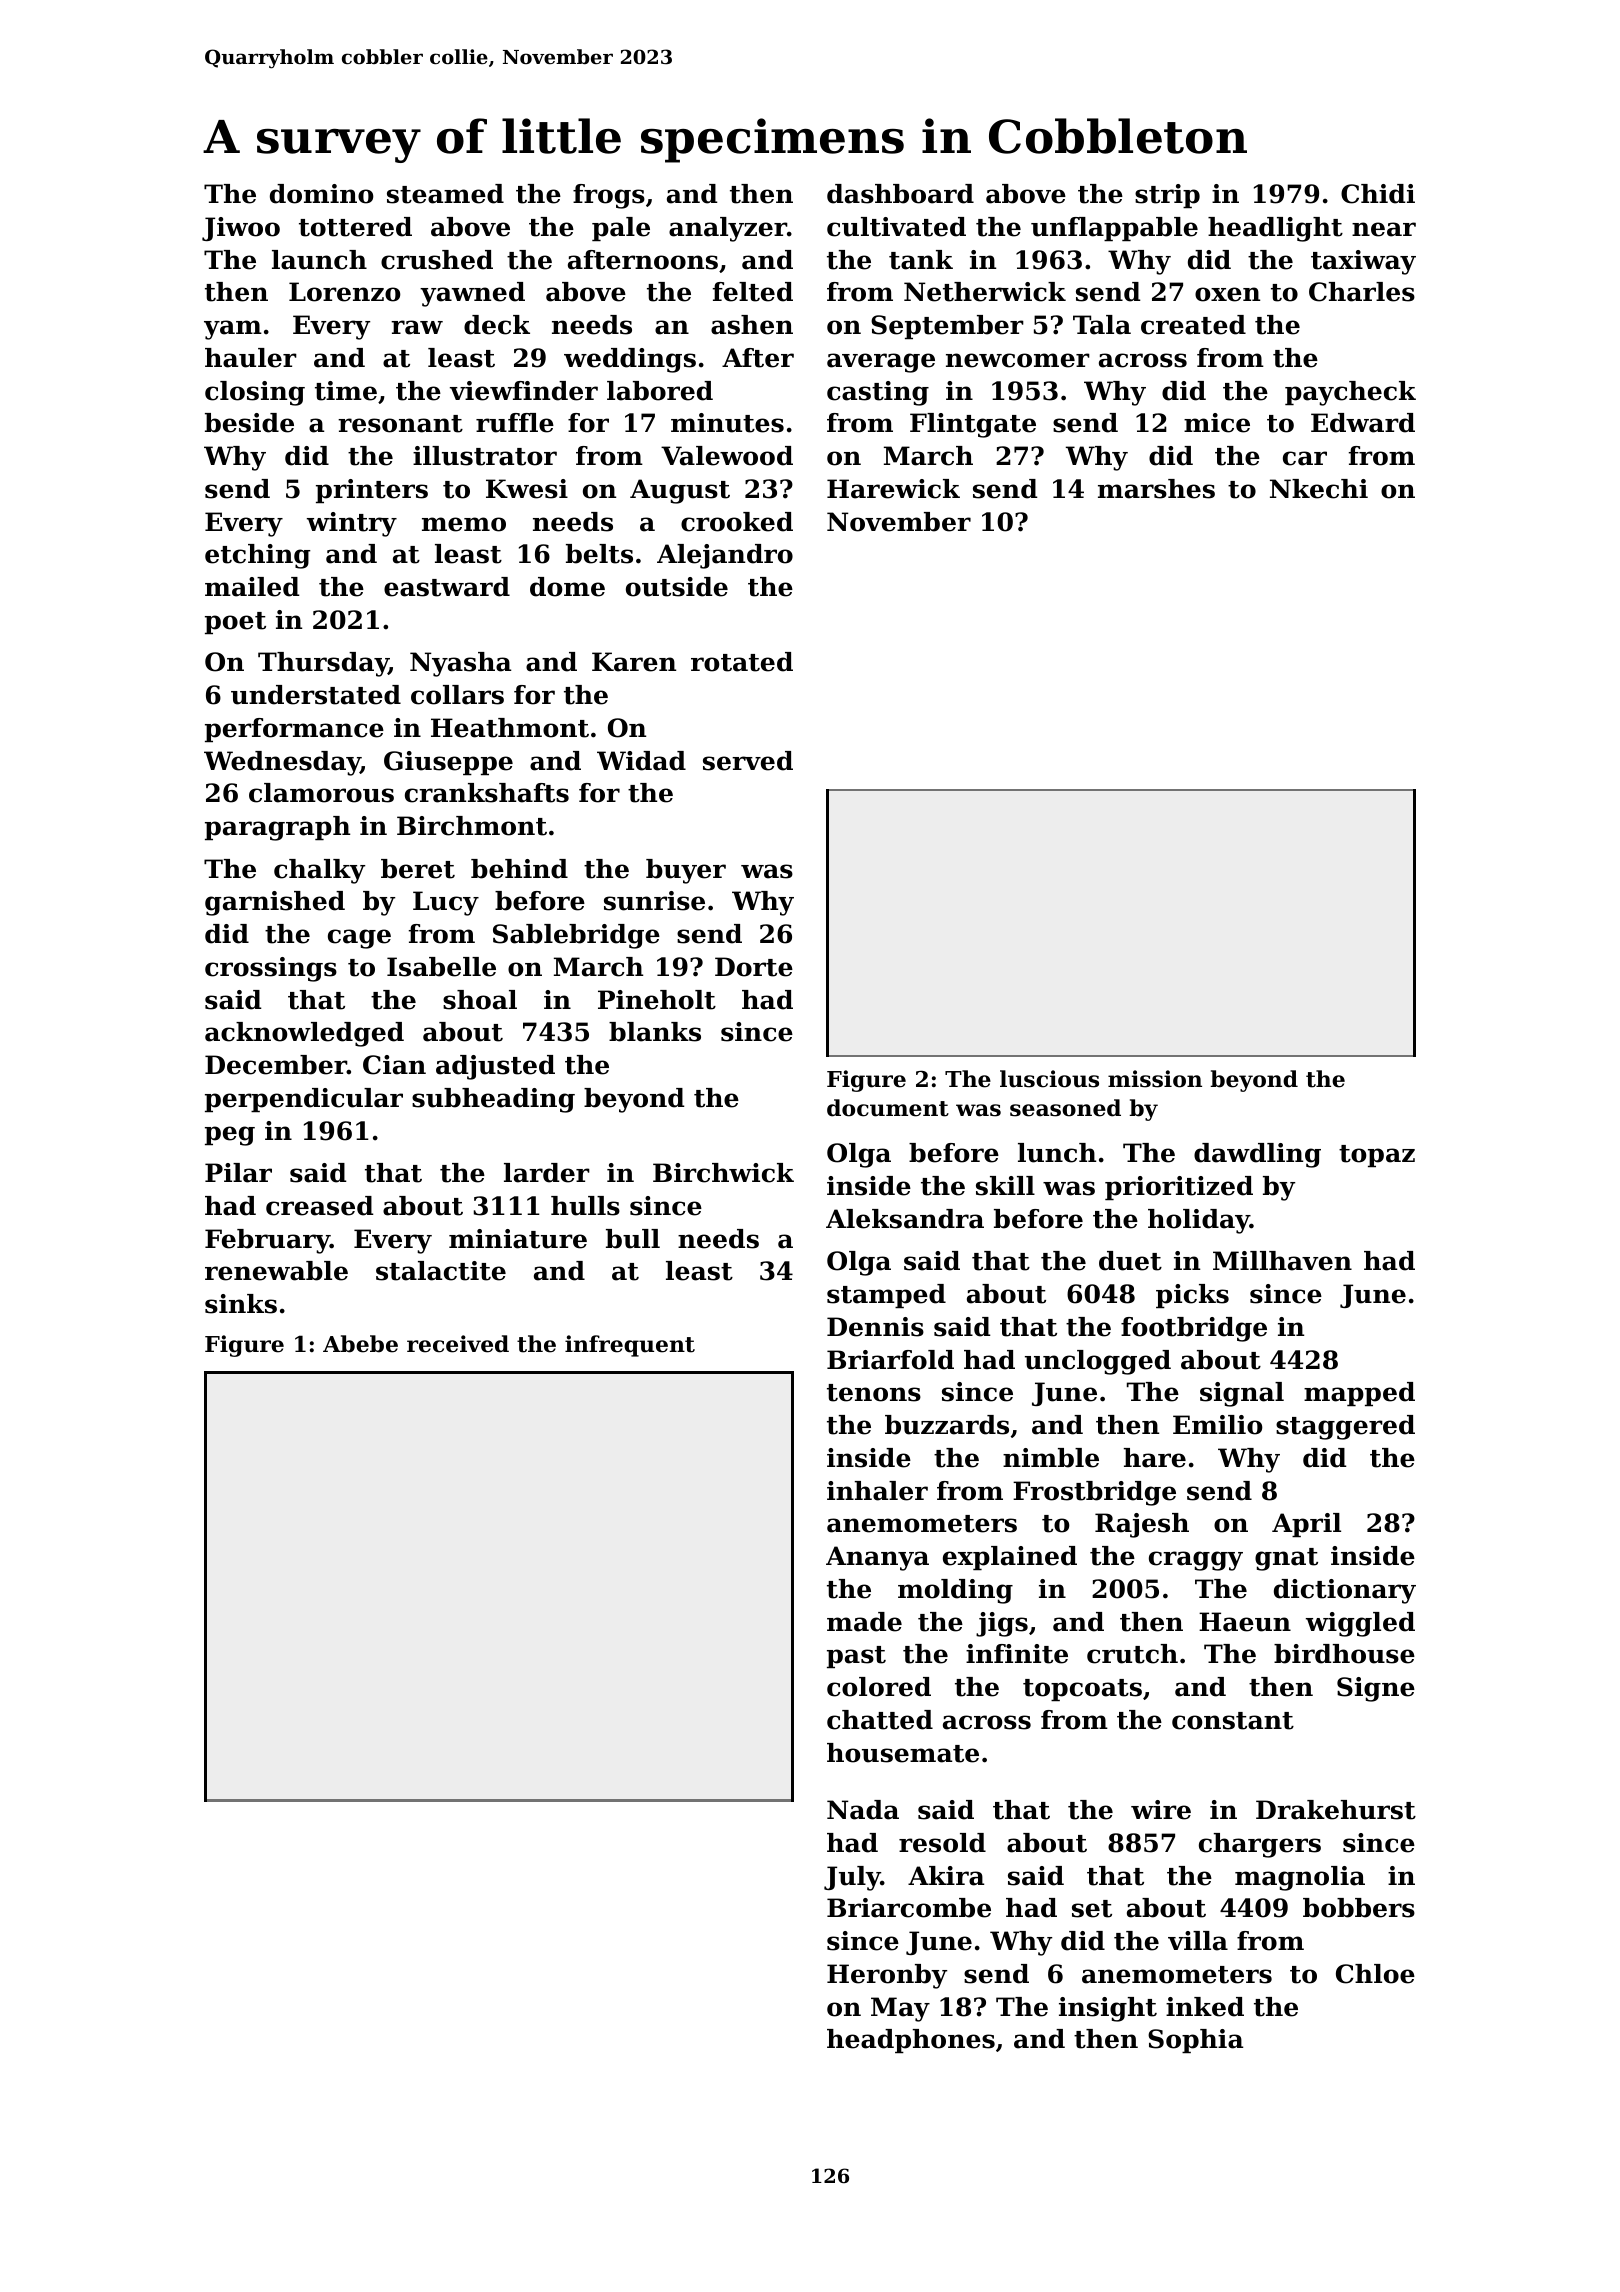 Image resolution: width=1620 pixels, height=2292 pixels. Describe the element at coordinates (1377, 1156) in the image. I see `topaz` at that location.
